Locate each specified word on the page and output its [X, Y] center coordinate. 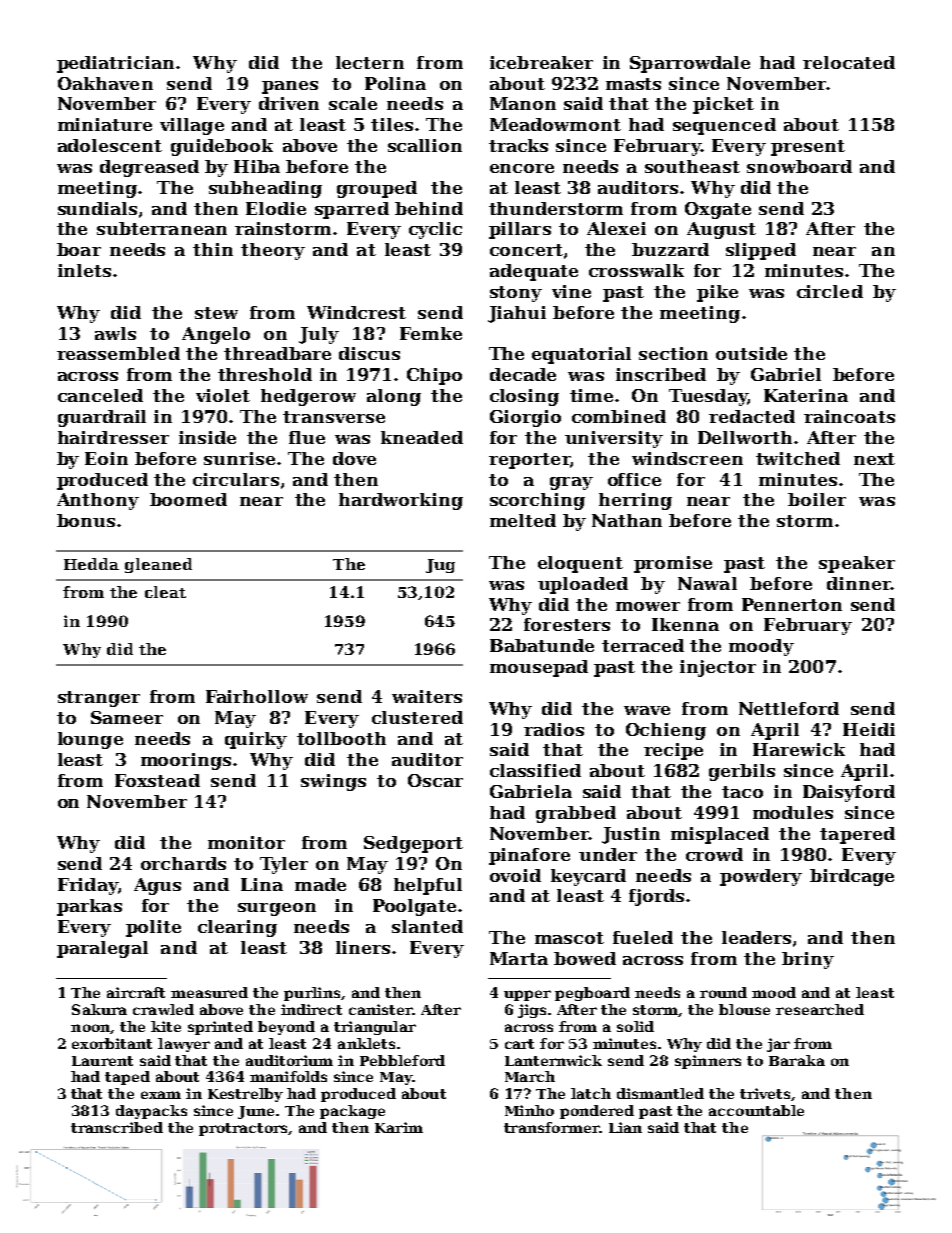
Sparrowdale [690, 64]
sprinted [220, 1028]
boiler [817, 499]
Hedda [91, 564]
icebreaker [541, 62]
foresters [567, 624]
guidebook [222, 147]
